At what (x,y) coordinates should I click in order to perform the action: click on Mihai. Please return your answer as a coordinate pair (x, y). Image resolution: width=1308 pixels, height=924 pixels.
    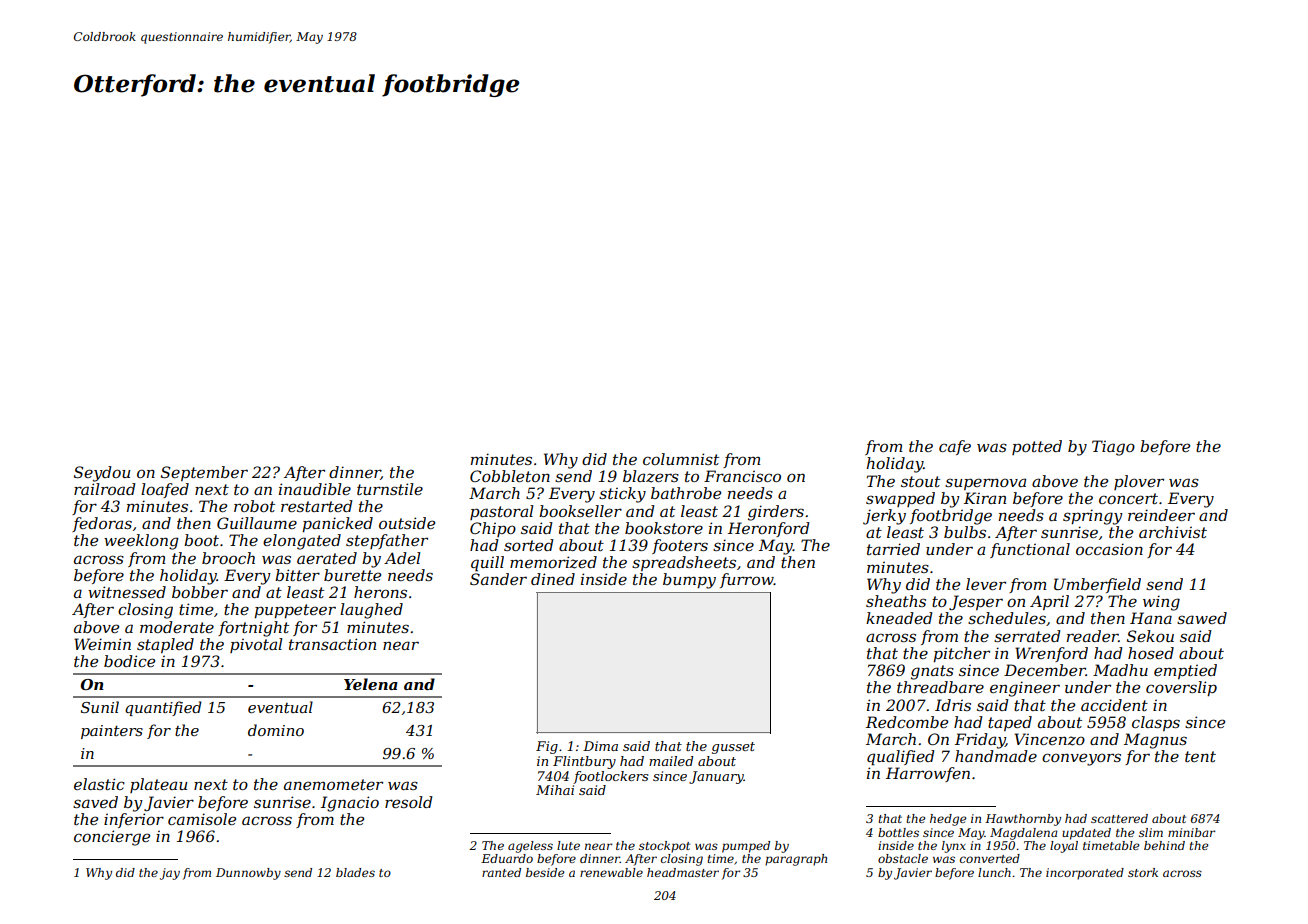
    Looking at the image, I should click on (555, 790).
